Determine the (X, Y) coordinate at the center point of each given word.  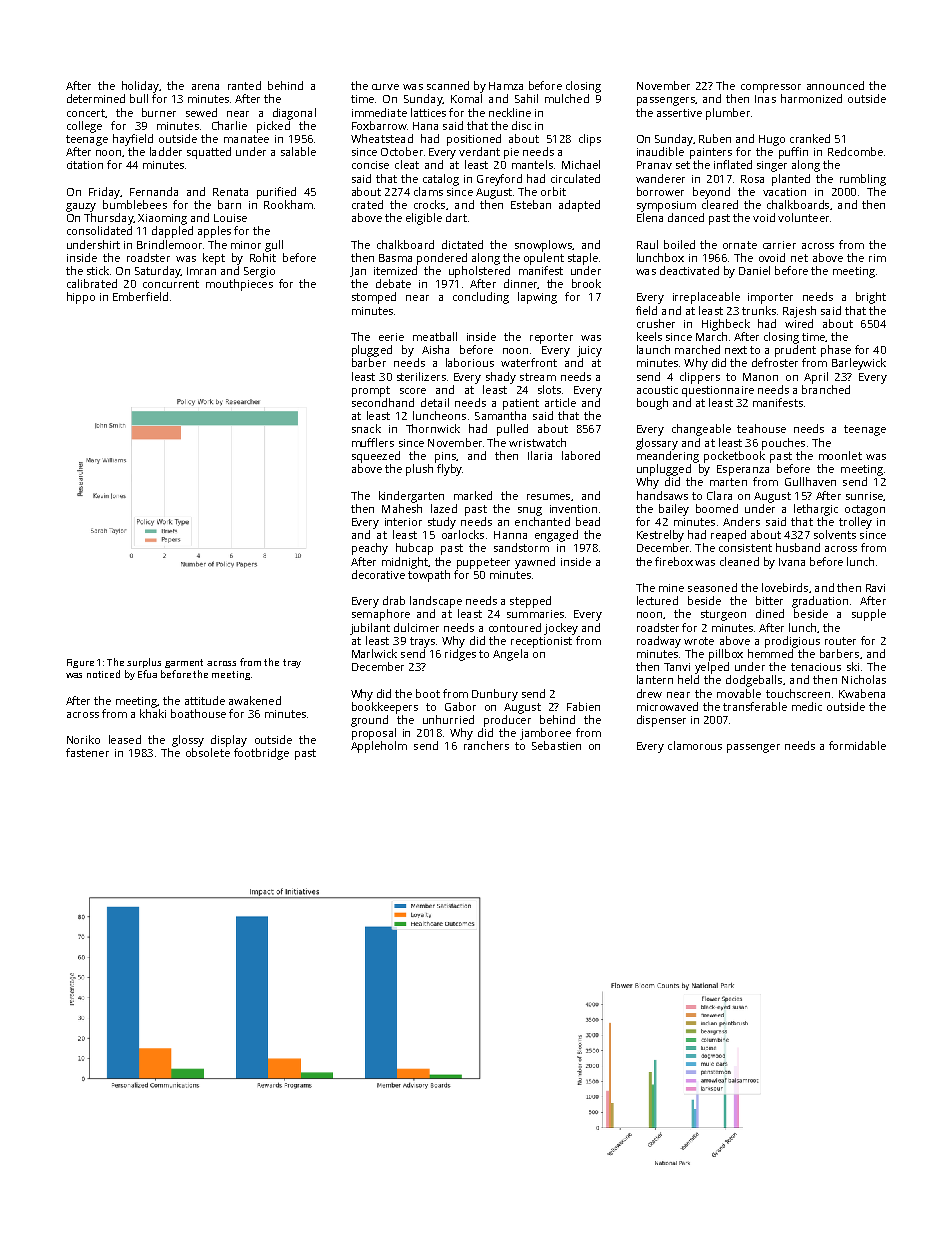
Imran (201, 271)
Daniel (754, 270)
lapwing (537, 298)
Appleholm (379, 747)
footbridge (261, 754)
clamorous (695, 745)
